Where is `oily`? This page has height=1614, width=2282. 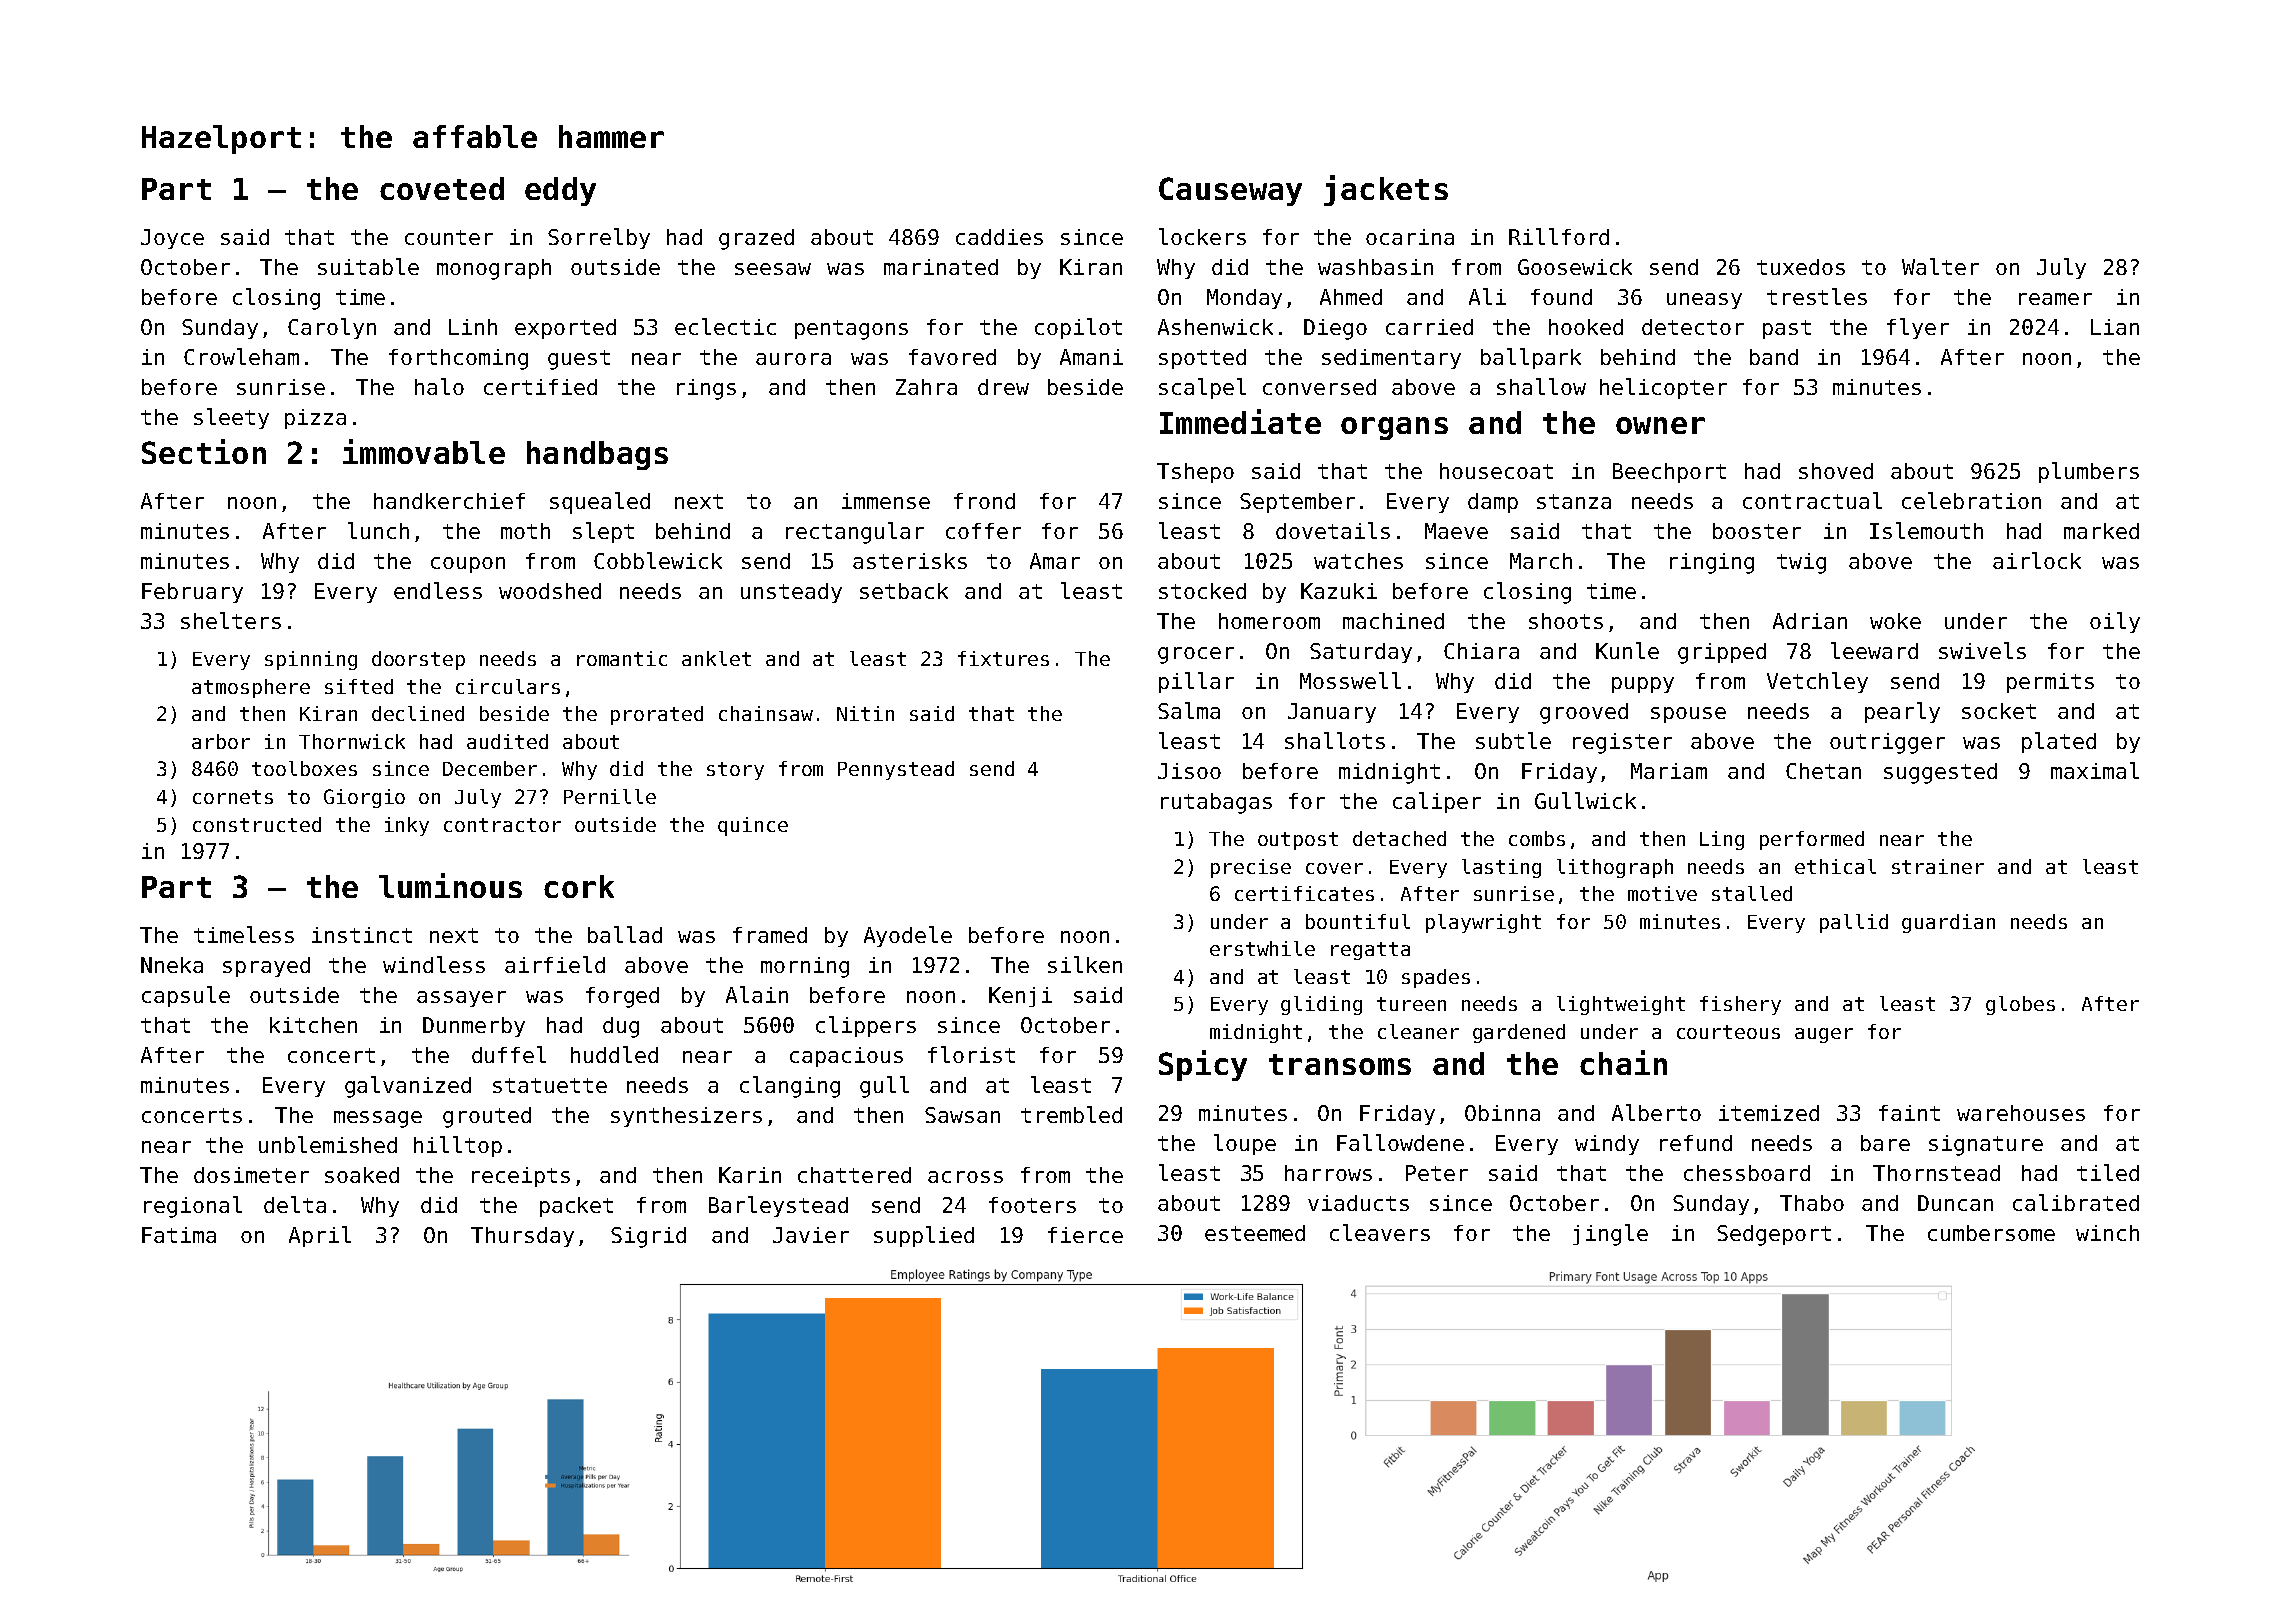
oily is located at coordinates (2115, 622).
